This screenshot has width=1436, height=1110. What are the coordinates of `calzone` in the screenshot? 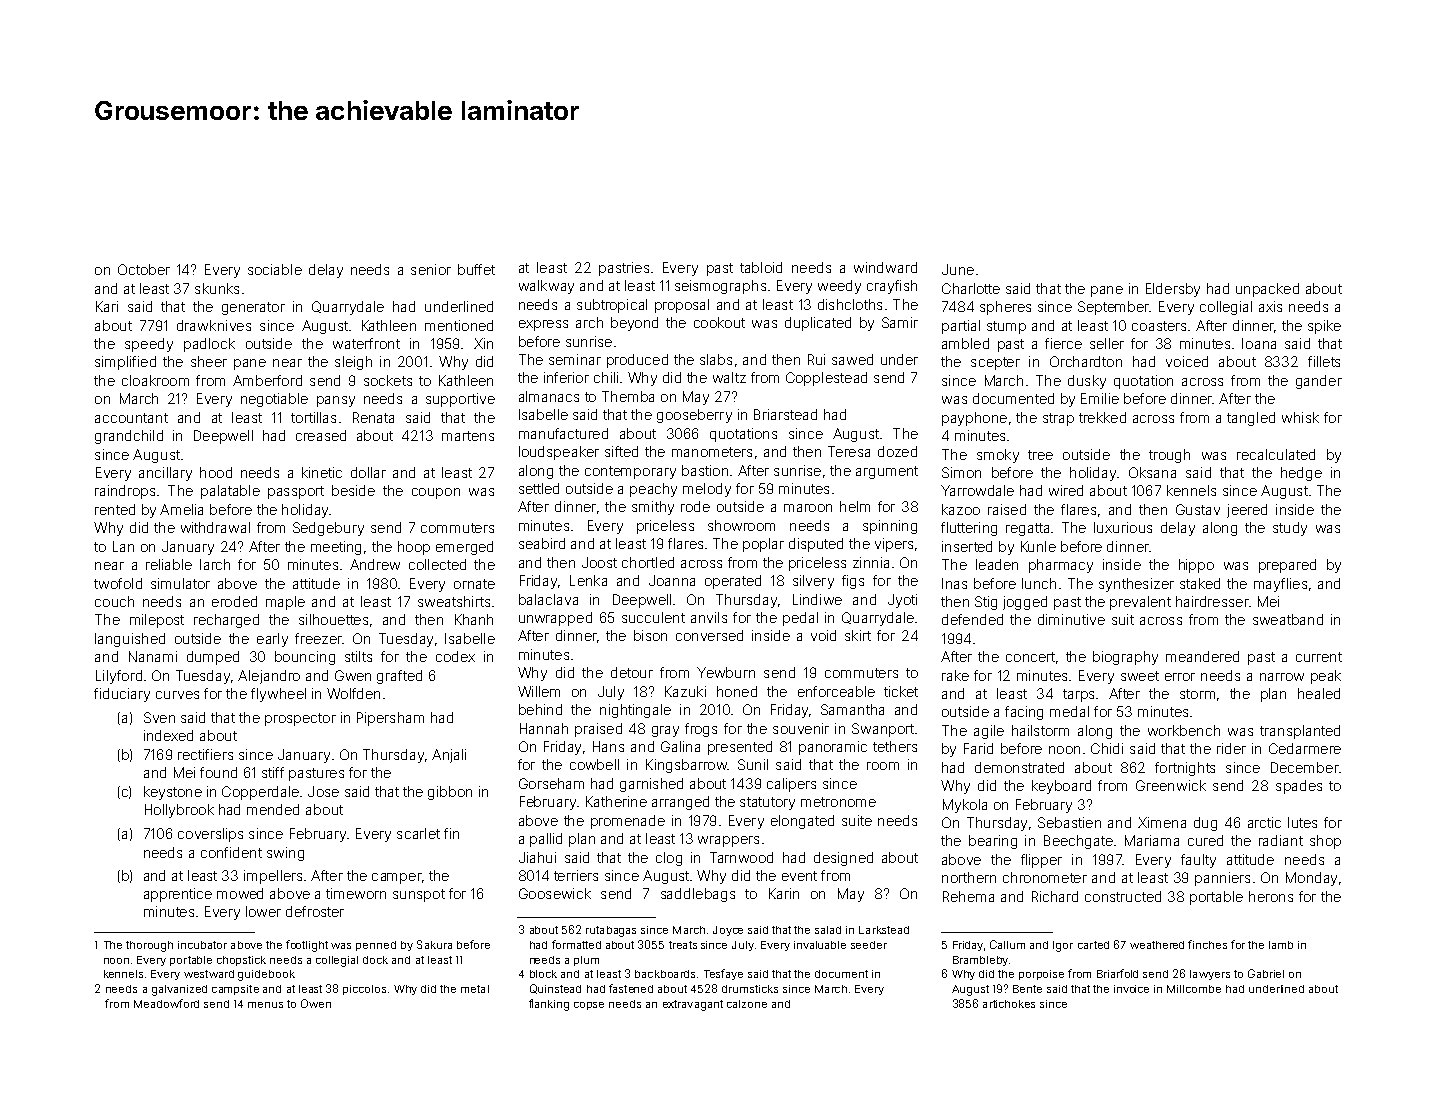 It's located at (747, 1004).
